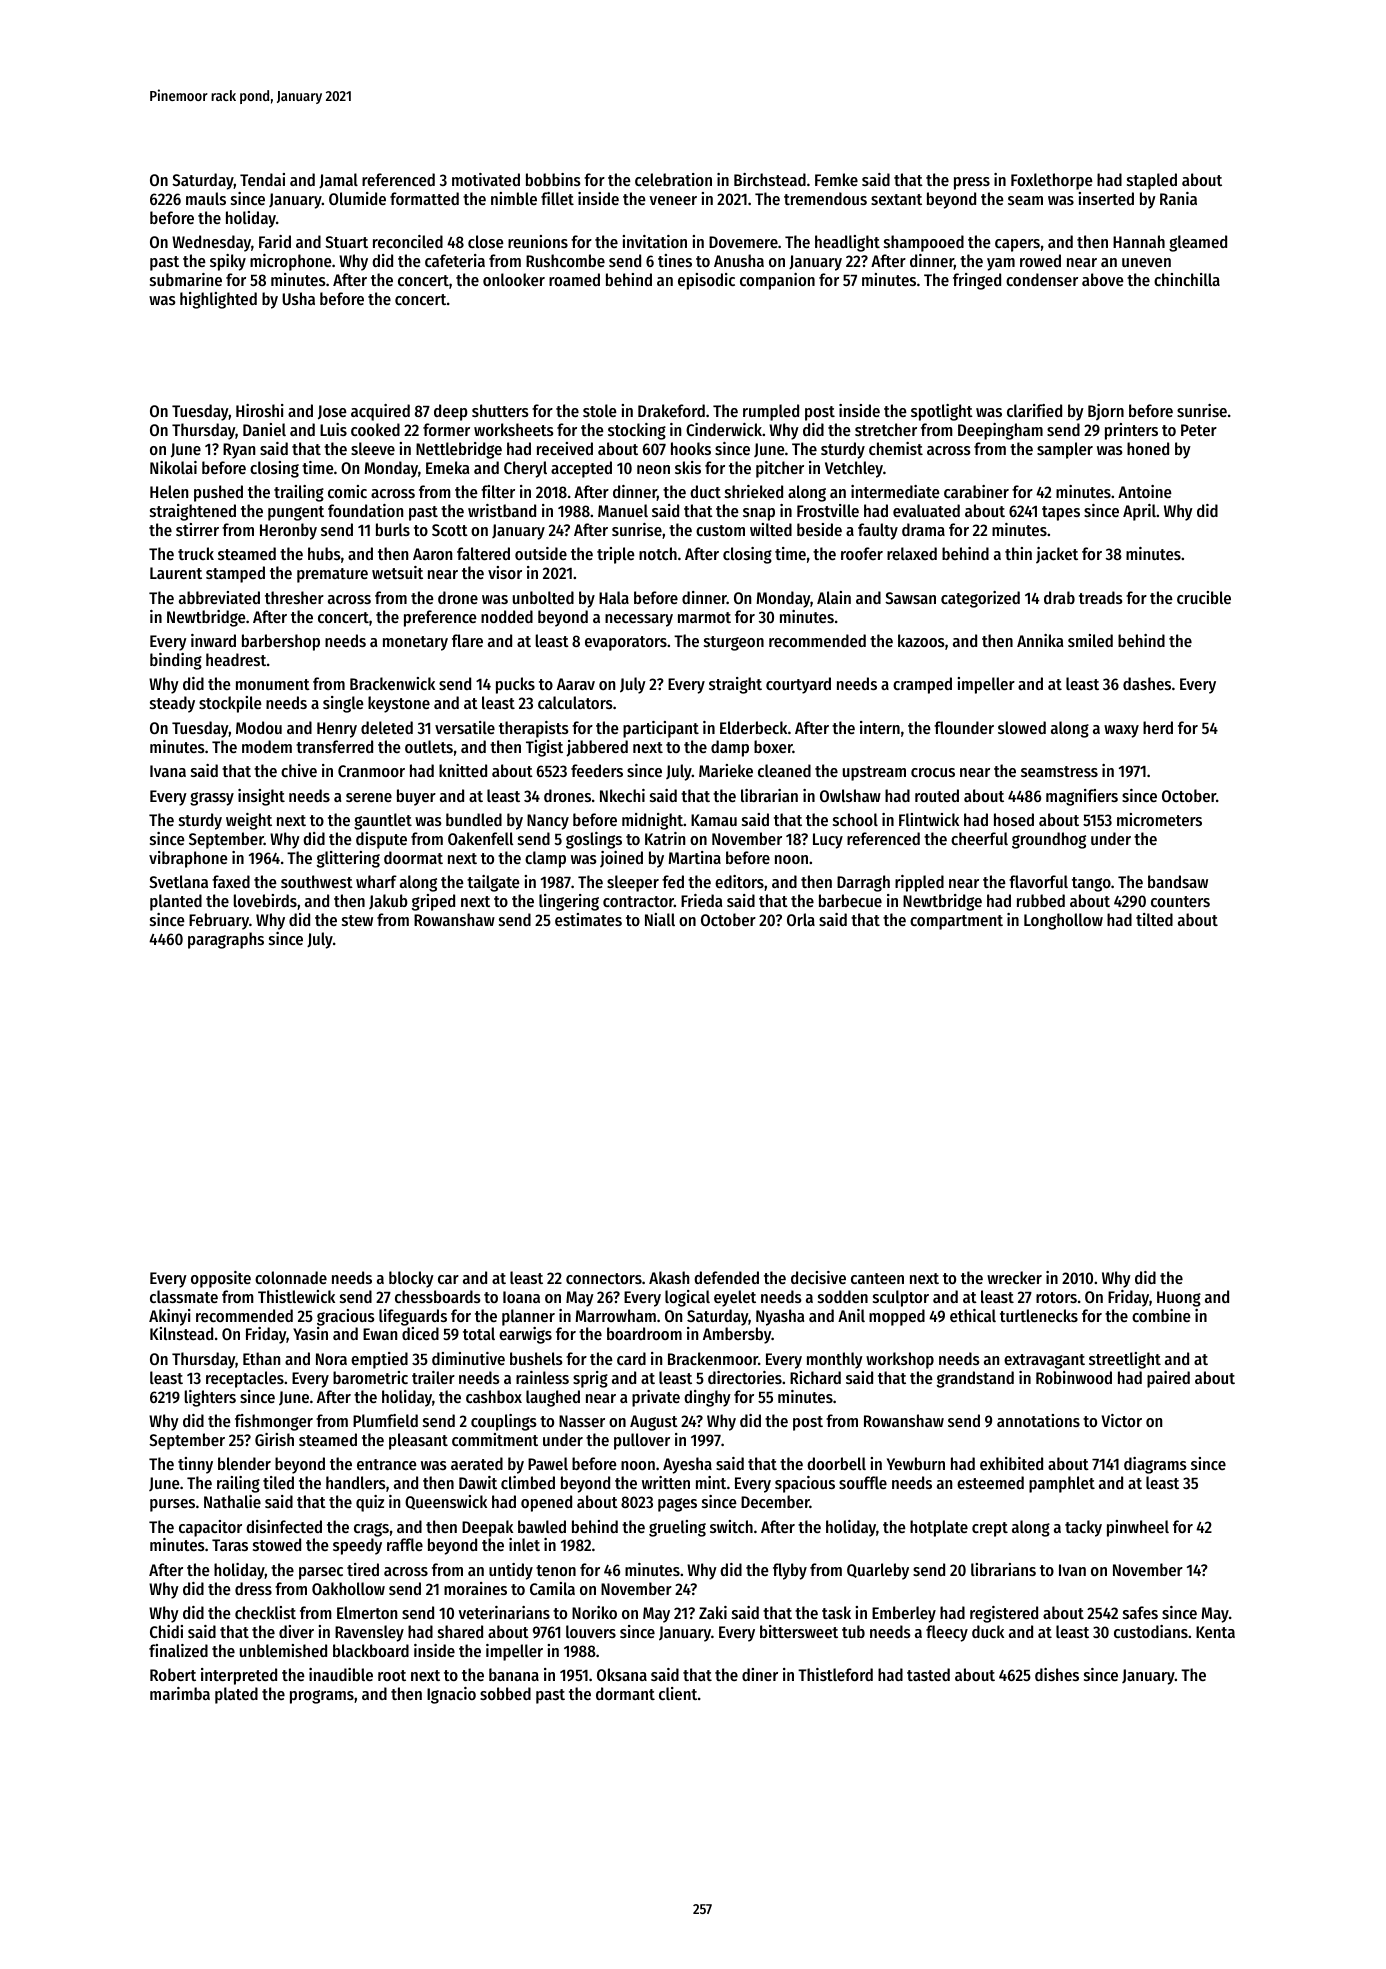  What do you see at coordinates (1139, 241) in the page?
I see `Hannah` at bounding box center [1139, 241].
